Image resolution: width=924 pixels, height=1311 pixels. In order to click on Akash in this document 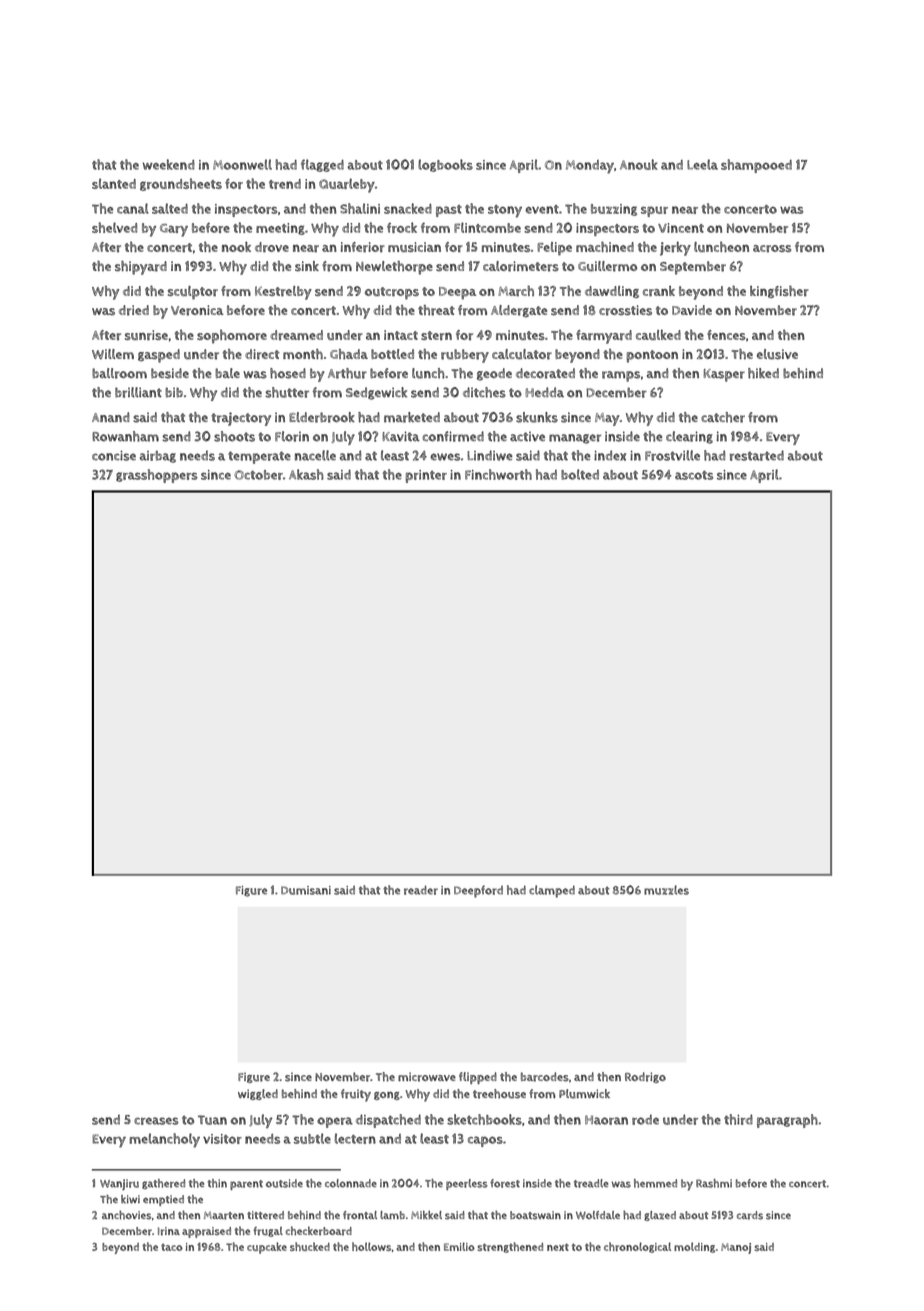, I will do `click(306, 474)`.
